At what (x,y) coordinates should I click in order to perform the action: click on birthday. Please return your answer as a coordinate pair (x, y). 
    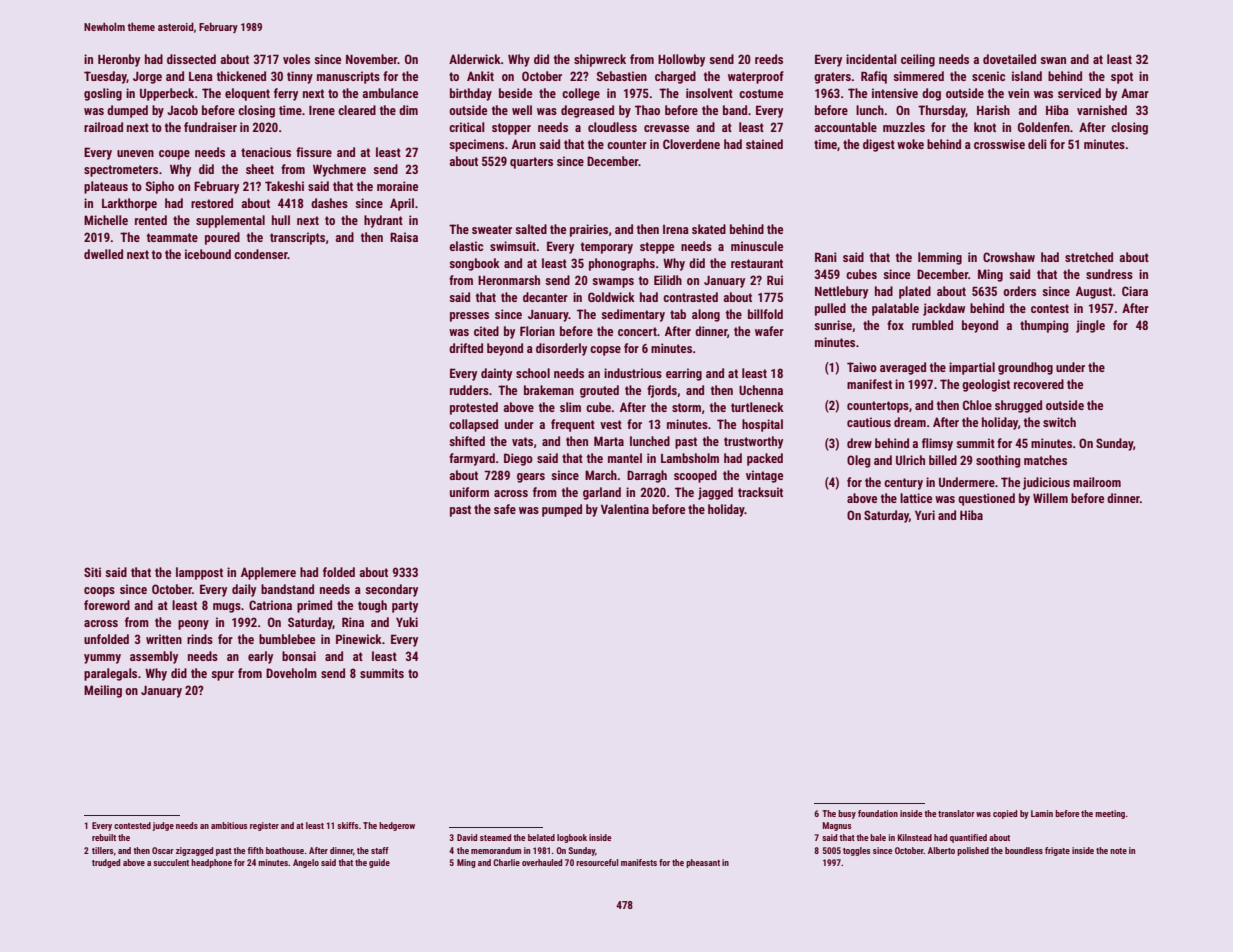
    Looking at the image, I should click on (471, 94).
